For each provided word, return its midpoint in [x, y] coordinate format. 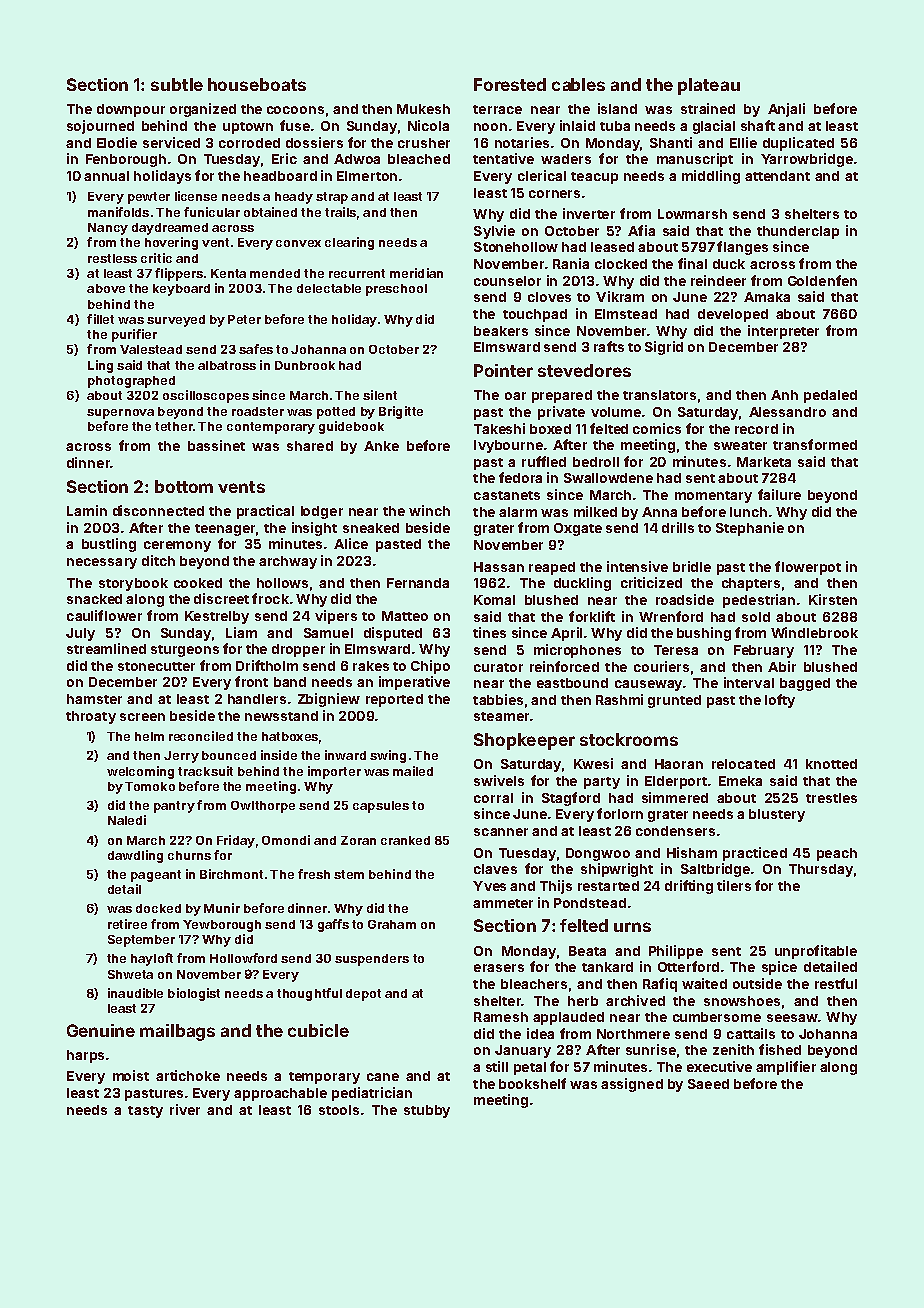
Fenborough [126, 160]
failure [779, 494]
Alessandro [787, 412]
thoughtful [309, 994]
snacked [94, 599]
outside [757, 983]
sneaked [371, 528]
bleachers [534, 984]
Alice [351, 543]
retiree [127, 924]
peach [837, 854]
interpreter [783, 332]
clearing [349, 243]
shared [310, 446]
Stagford [571, 799]
